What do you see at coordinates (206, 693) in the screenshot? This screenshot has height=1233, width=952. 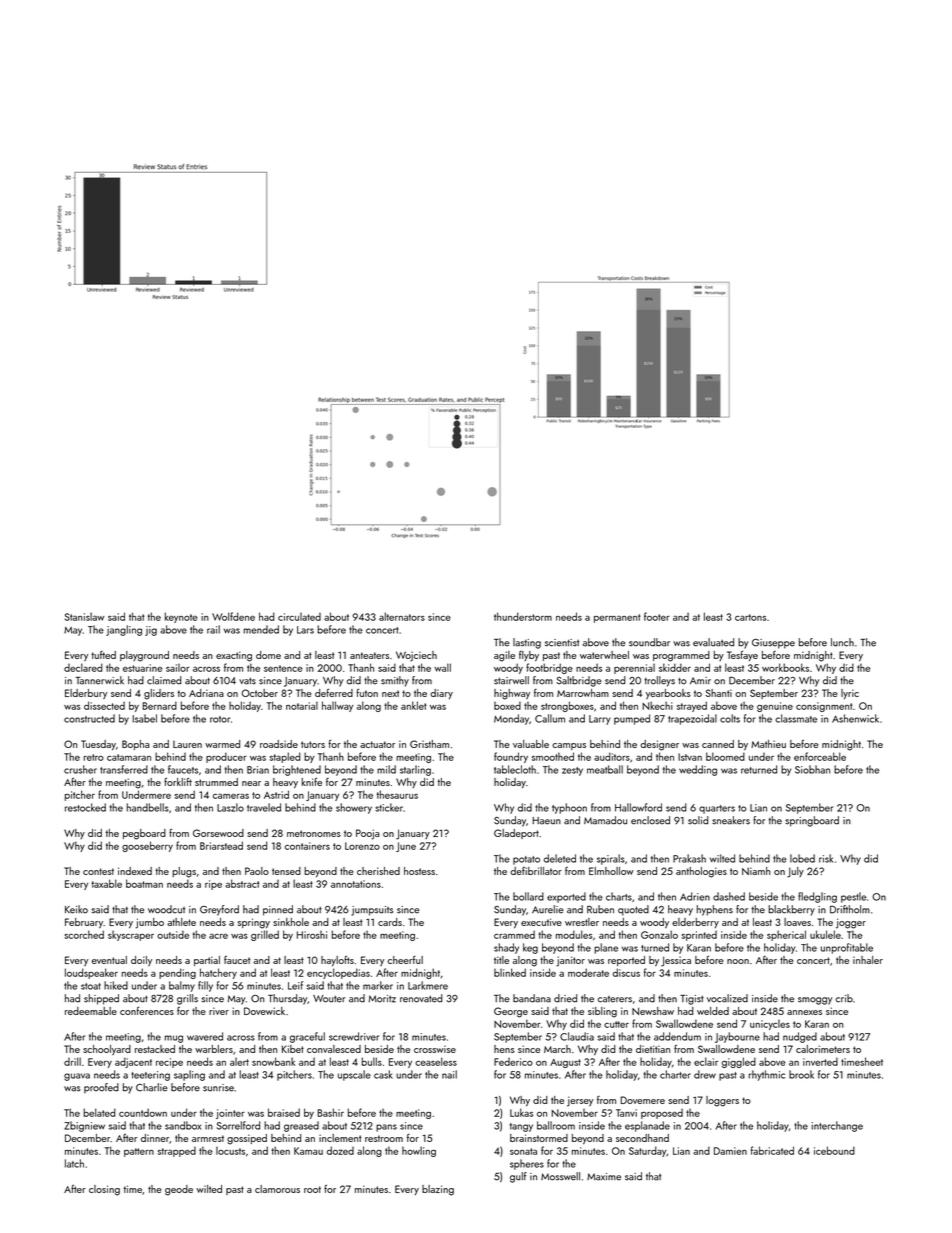 I see `Adriana` at bounding box center [206, 693].
